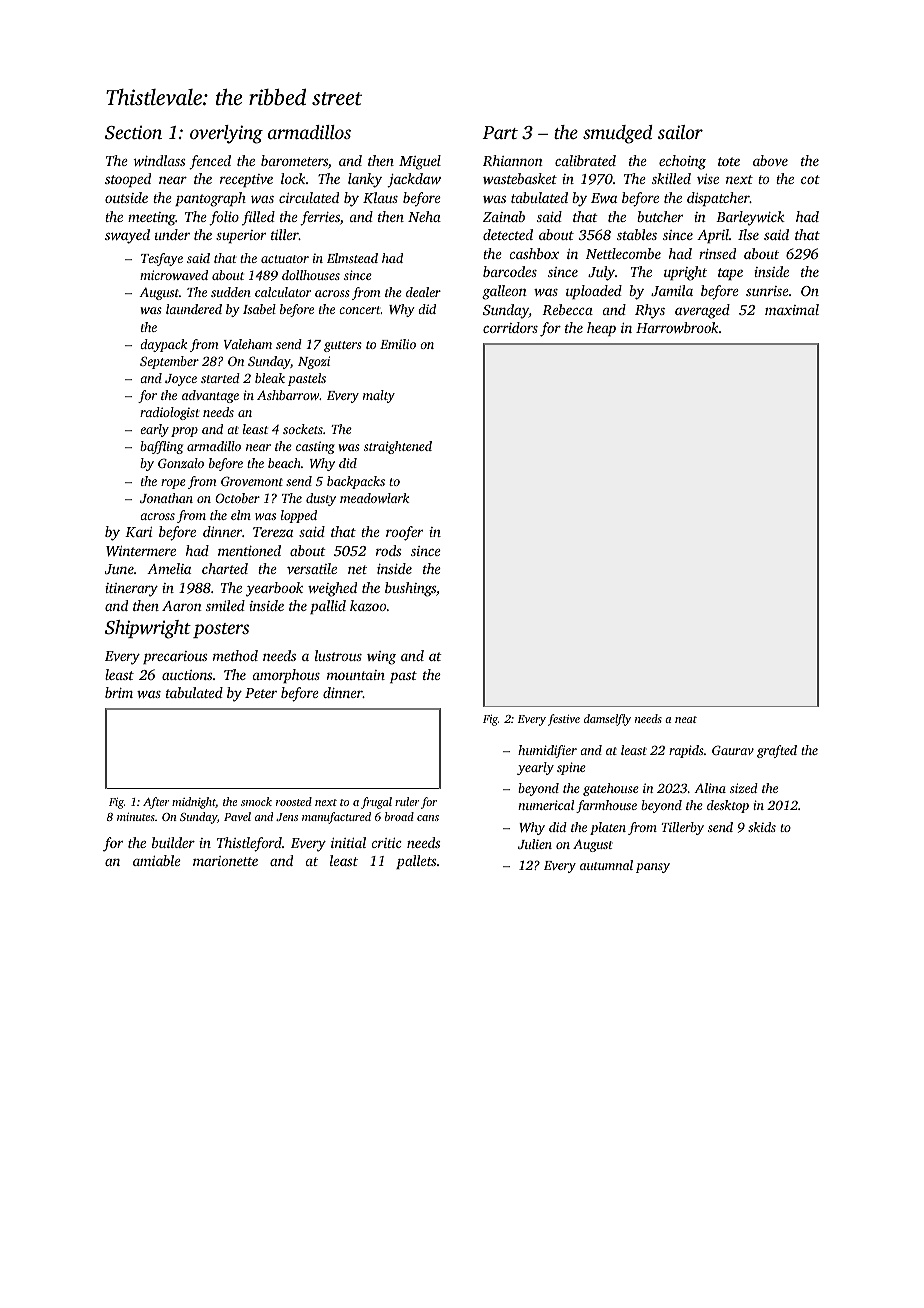 The width and height of the screenshot is (924, 1308). What do you see at coordinates (283, 292) in the screenshot?
I see `calculator` at bounding box center [283, 292].
